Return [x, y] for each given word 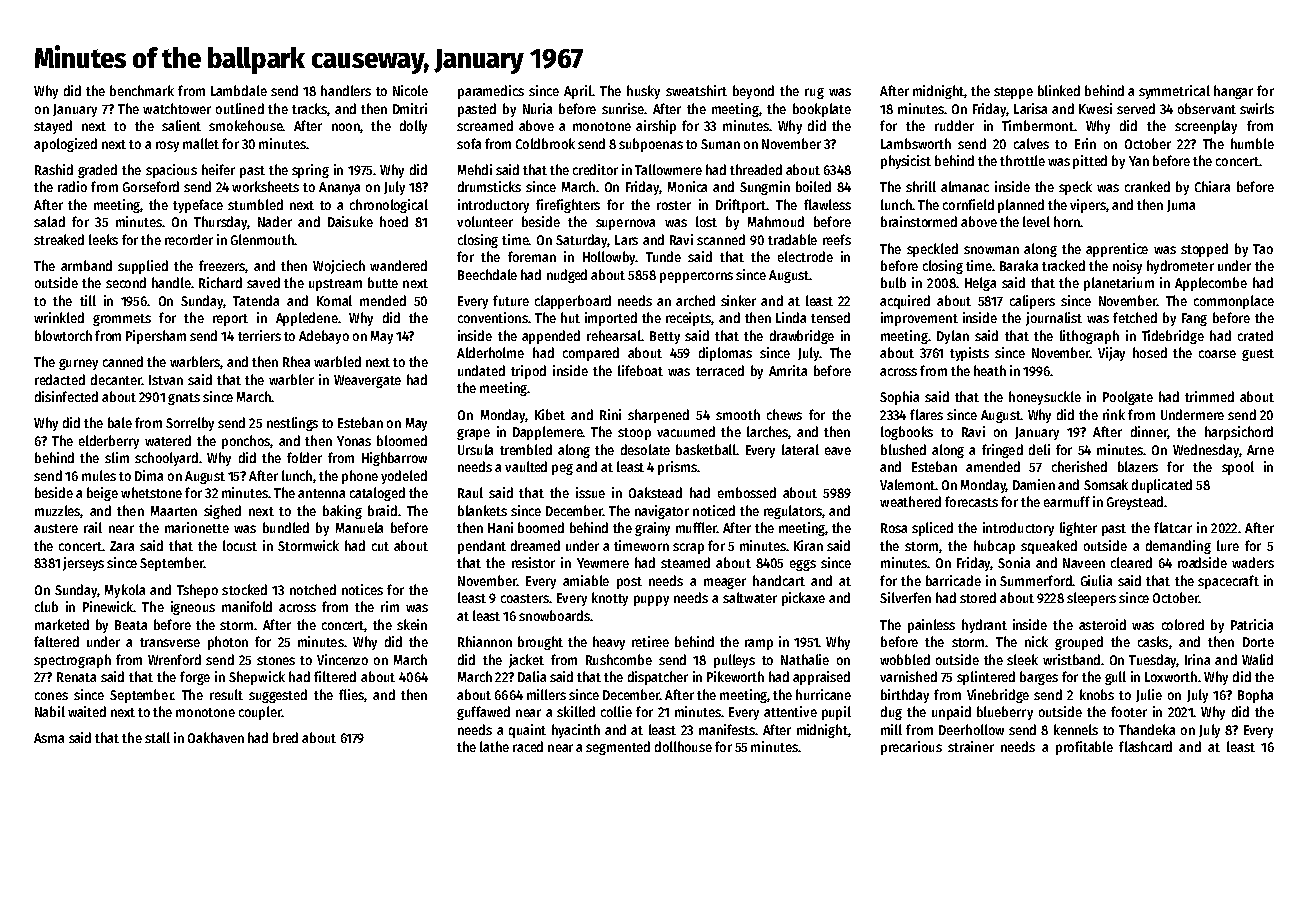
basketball [706, 449]
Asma [49, 738]
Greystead [1135, 503]
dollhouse [683, 746]
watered [168, 440]
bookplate [822, 110]
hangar [1233, 92]
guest [1258, 355]
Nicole [410, 90]
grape [473, 434]
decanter [116, 379]
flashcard [1145, 746]
